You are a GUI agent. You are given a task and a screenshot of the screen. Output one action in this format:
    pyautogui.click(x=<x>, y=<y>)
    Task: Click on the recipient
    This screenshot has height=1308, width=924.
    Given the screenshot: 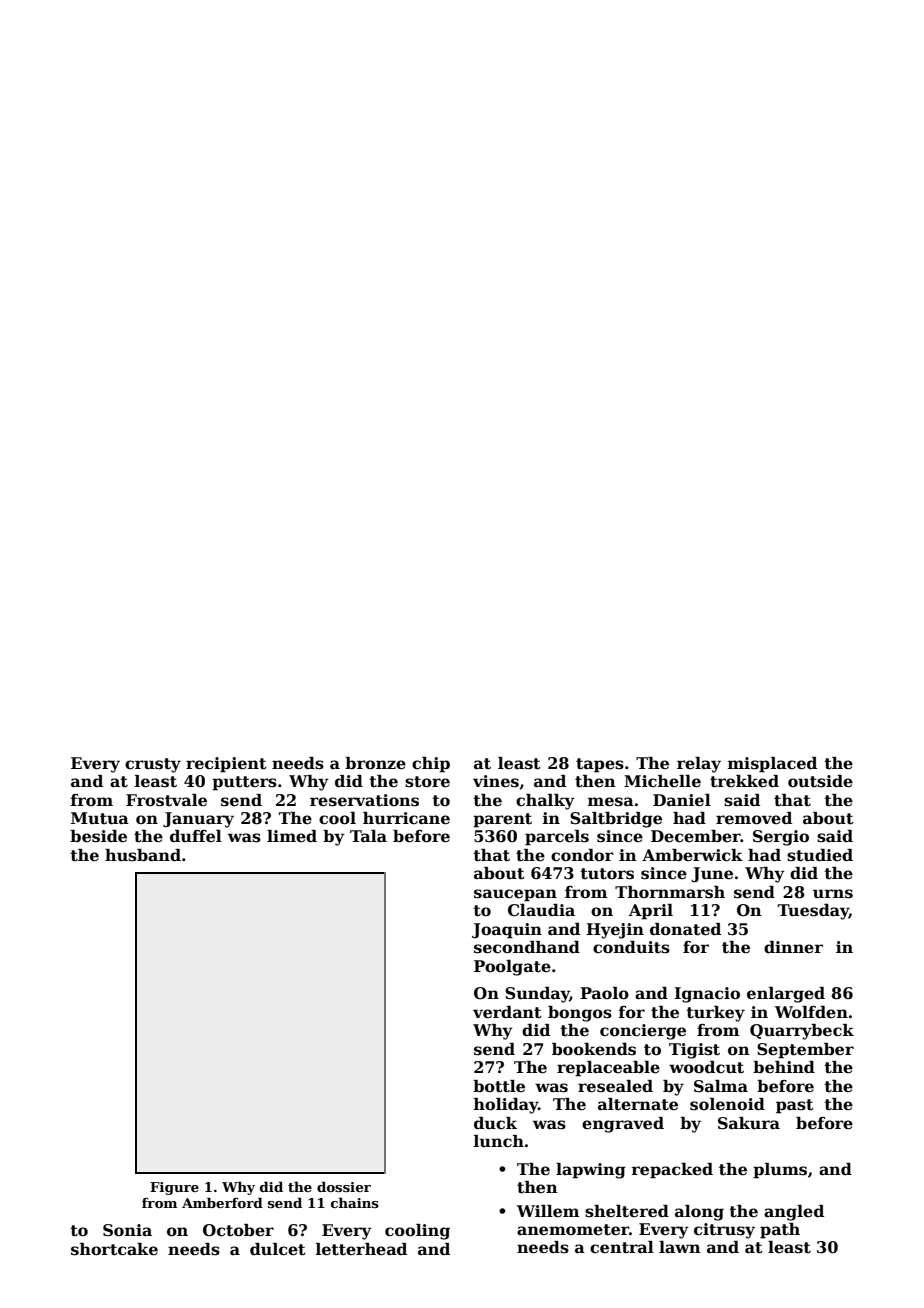 What is the action you would take?
    pyautogui.click(x=226, y=765)
